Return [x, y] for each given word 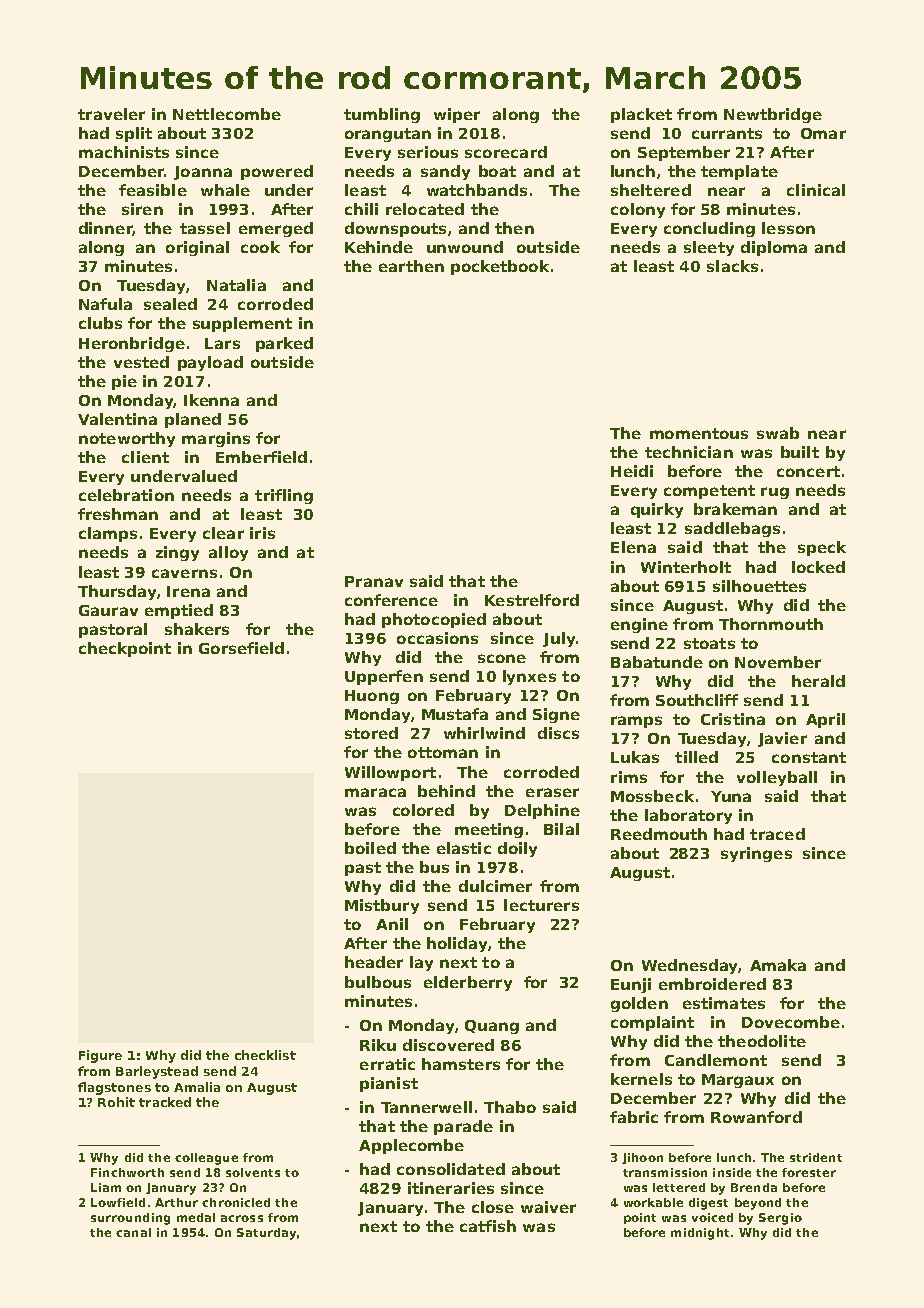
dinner [105, 228]
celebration [126, 495]
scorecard [506, 152]
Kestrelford [532, 600]
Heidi [632, 471]
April [825, 720]
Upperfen [384, 677]
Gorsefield [241, 648]
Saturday [266, 1234]
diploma [774, 248]
